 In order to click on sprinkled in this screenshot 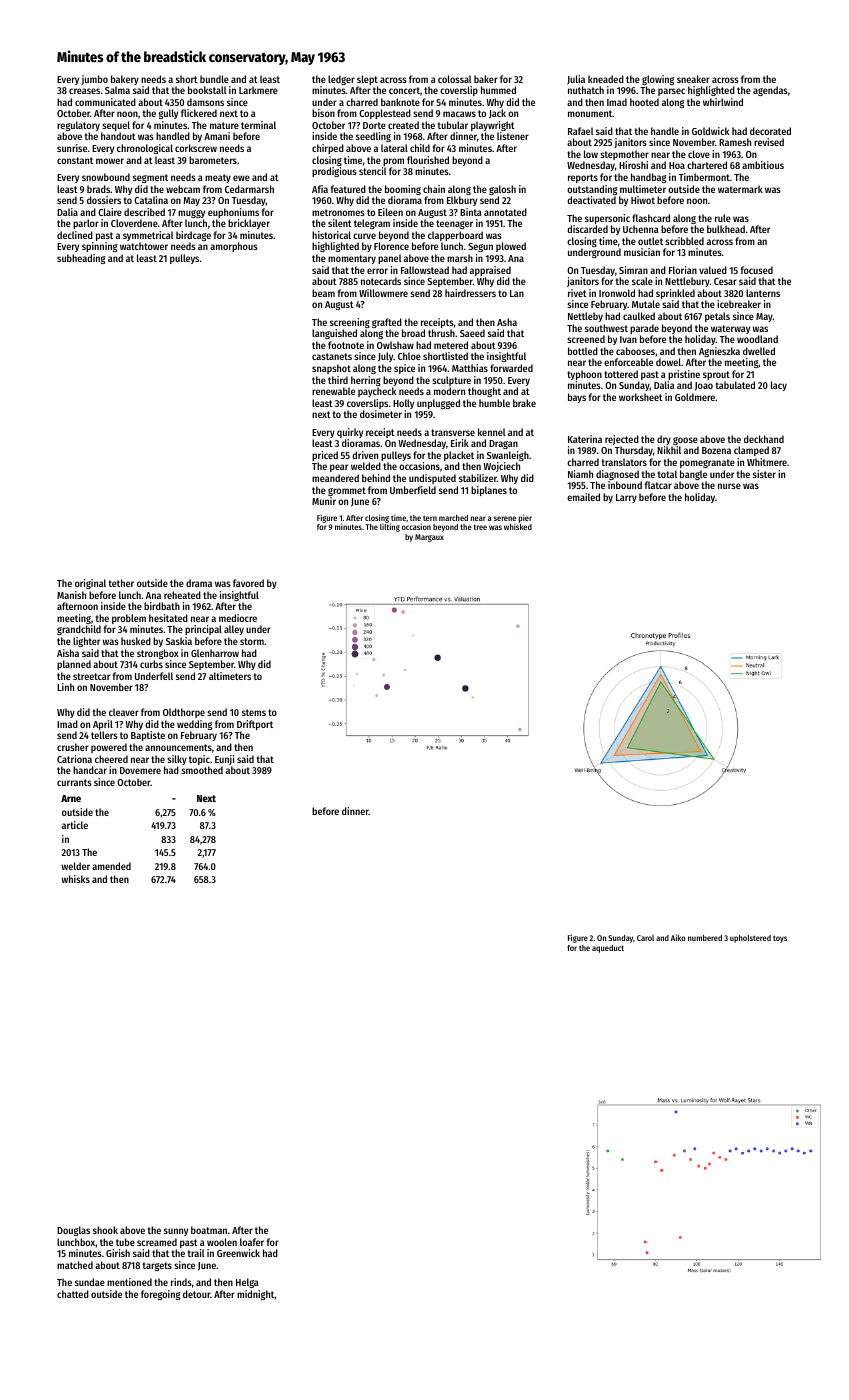, I will do `click(675, 294)`.
